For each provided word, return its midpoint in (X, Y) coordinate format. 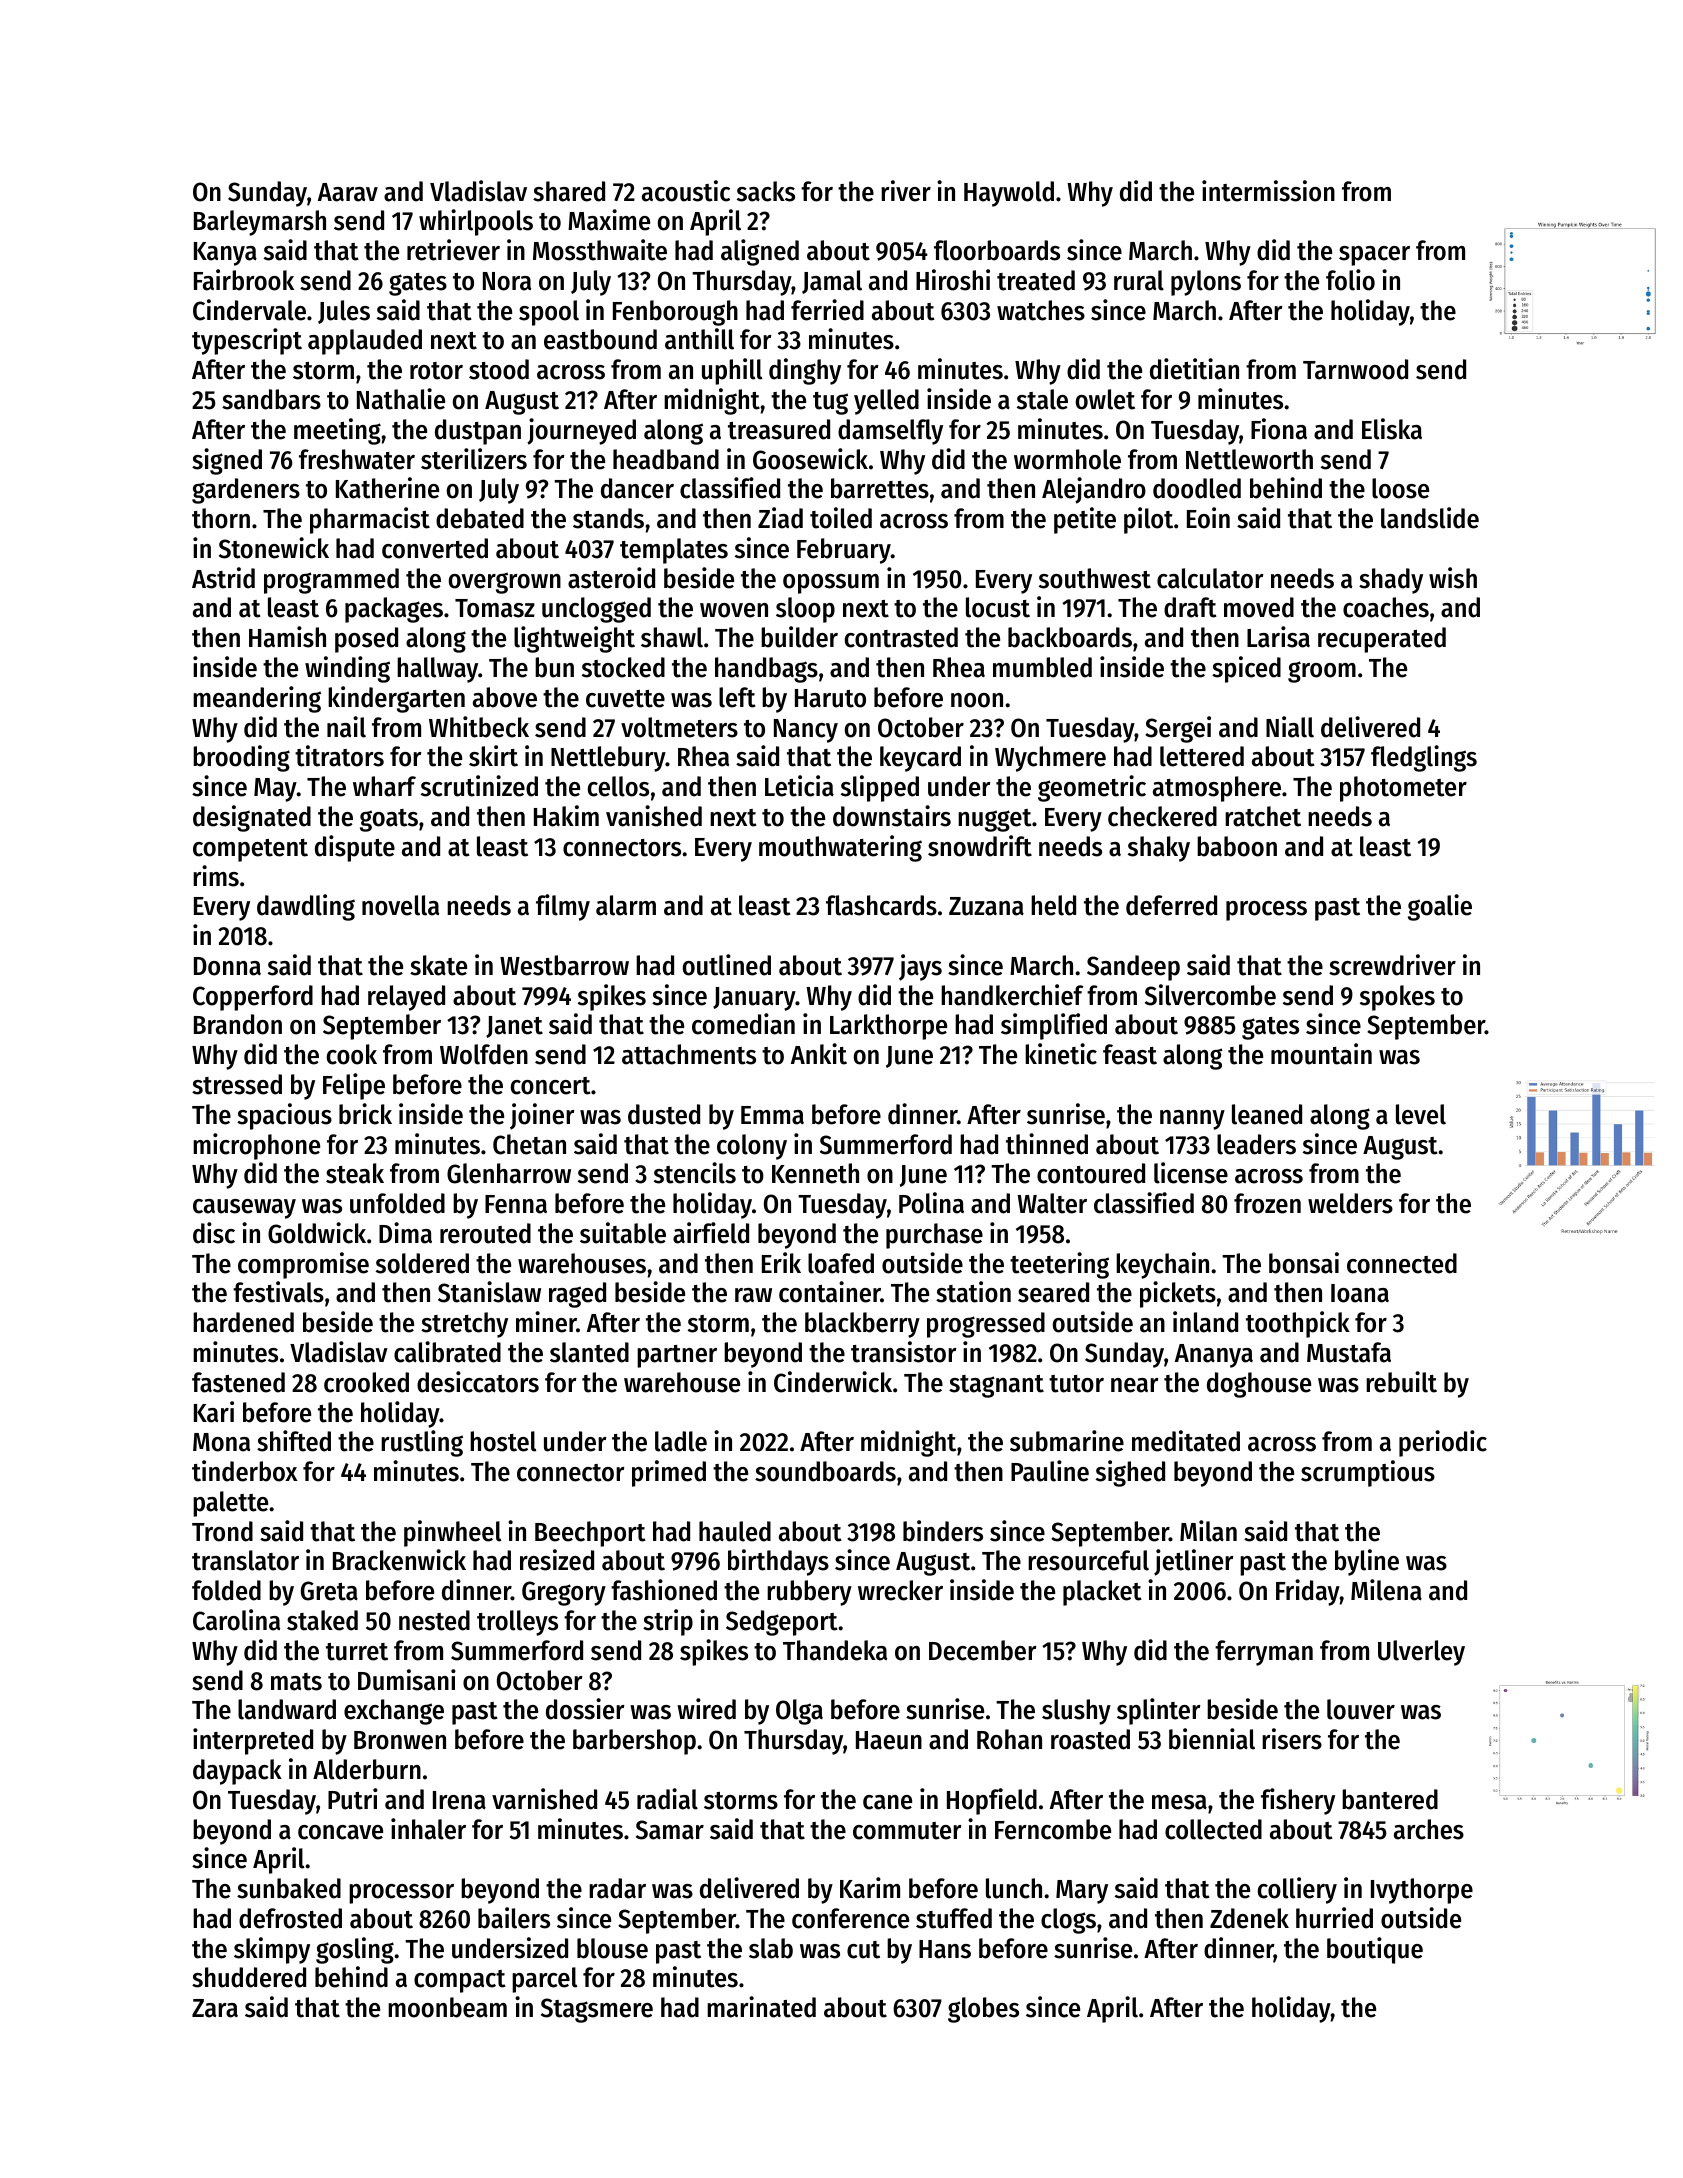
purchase (934, 1236)
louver (1361, 1709)
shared (569, 191)
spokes (1397, 998)
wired (706, 1709)
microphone (256, 1146)
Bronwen (400, 1740)
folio (1350, 280)
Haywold (1009, 194)
